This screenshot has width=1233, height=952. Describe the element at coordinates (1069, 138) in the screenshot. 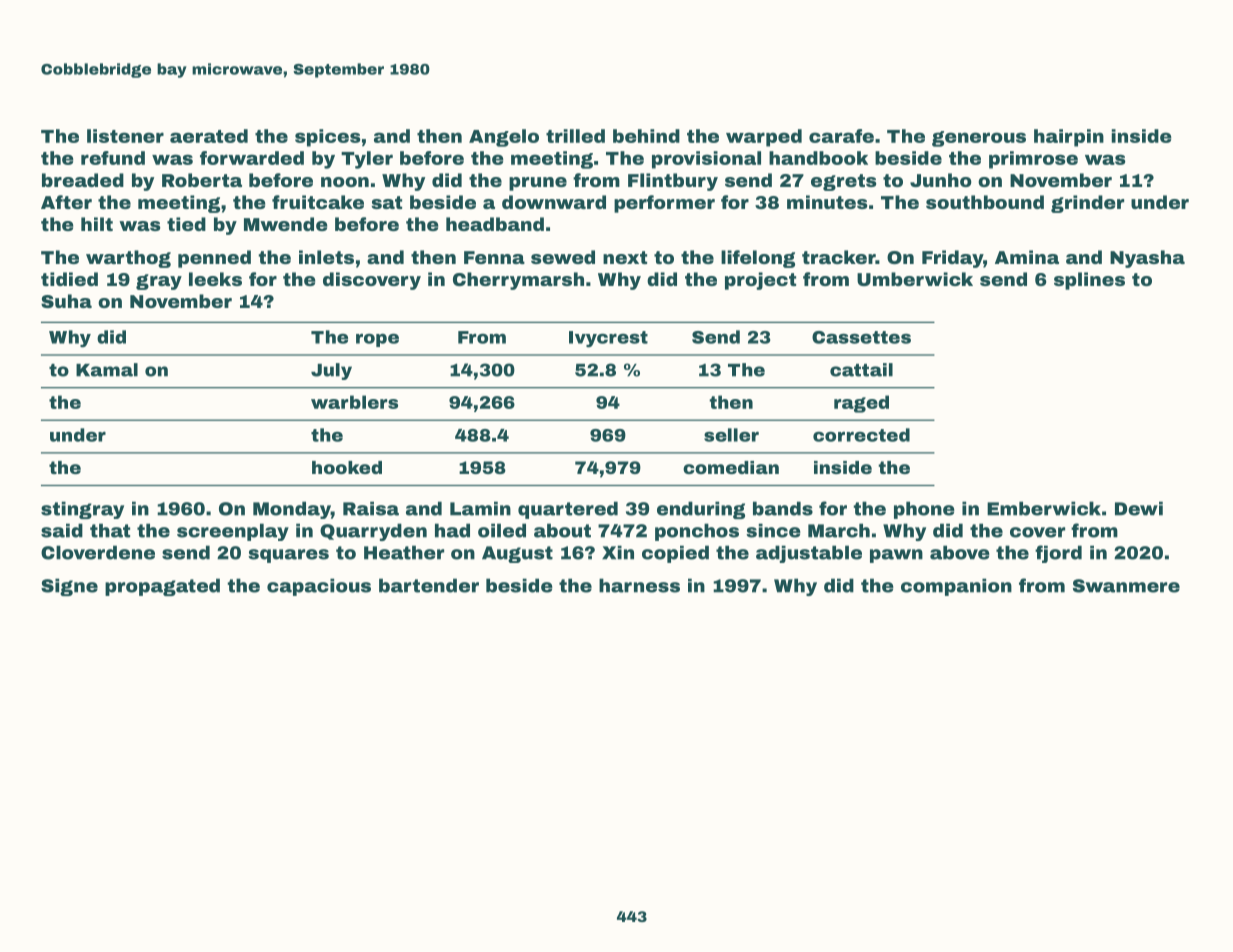

I see `hairpin` at that location.
